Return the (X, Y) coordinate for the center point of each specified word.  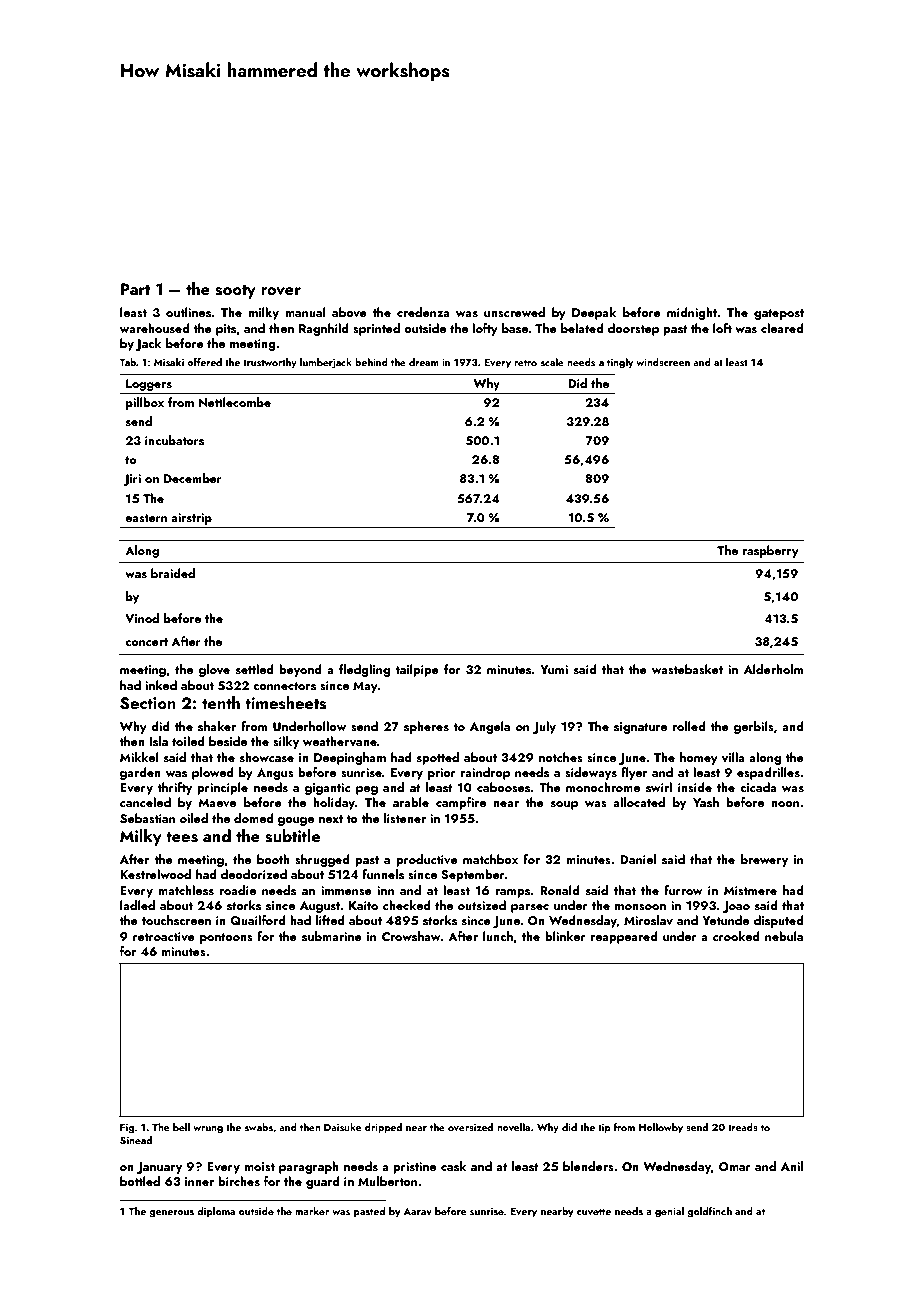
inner (199, 1181)
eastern (146, 518)
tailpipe (417, 670)
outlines (188, 312)
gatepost (779, 314)
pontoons (226, 938)
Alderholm (773, 669)
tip (604, 1128)
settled (255, 669)
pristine (414, 1168)
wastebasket (687, 669)
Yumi (554, 669)
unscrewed (514, 312)
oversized (470, 1127)
